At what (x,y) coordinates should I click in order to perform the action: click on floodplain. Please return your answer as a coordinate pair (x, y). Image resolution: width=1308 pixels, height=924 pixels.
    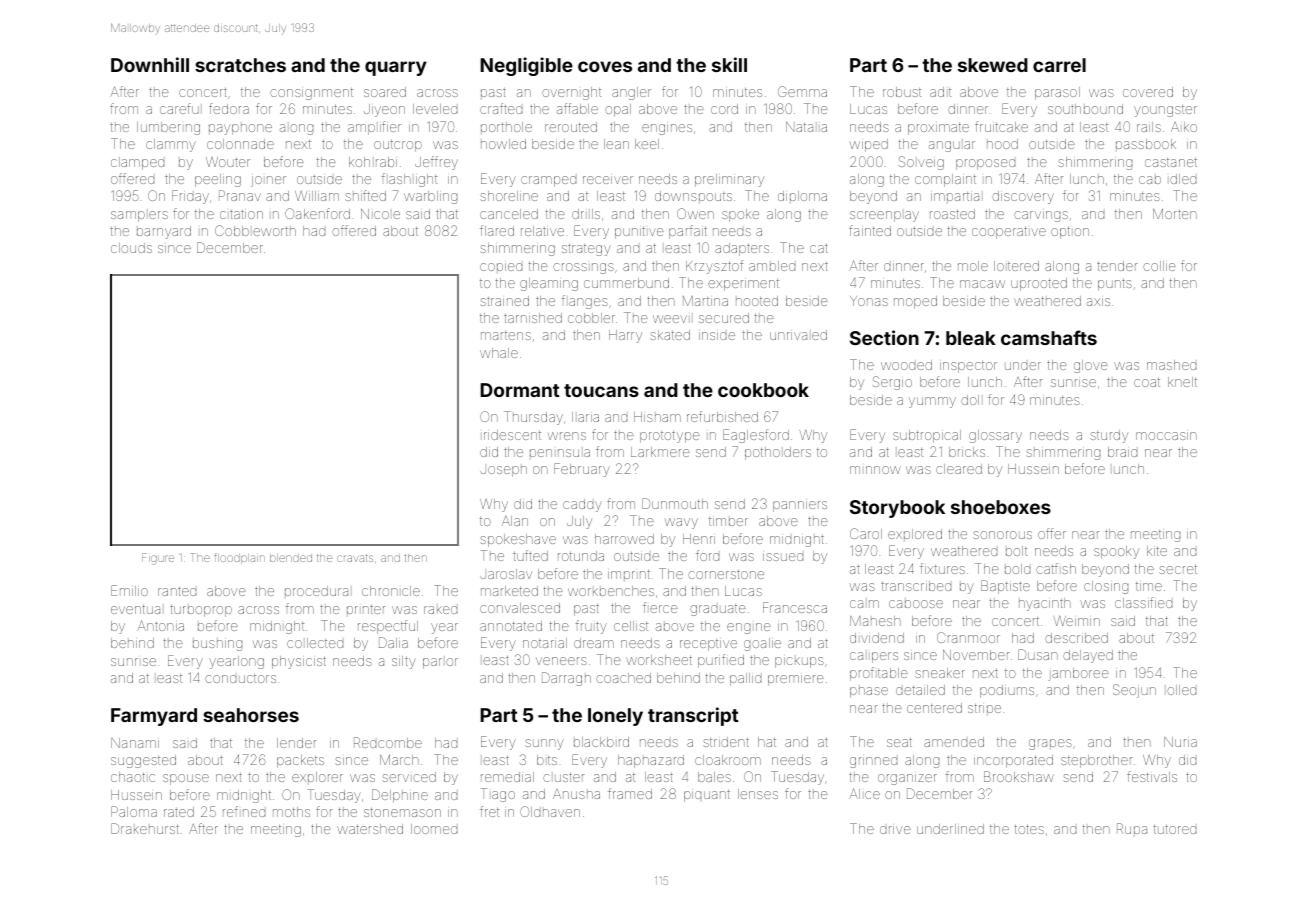
    Looking at the image, I should click on (239, 558).
